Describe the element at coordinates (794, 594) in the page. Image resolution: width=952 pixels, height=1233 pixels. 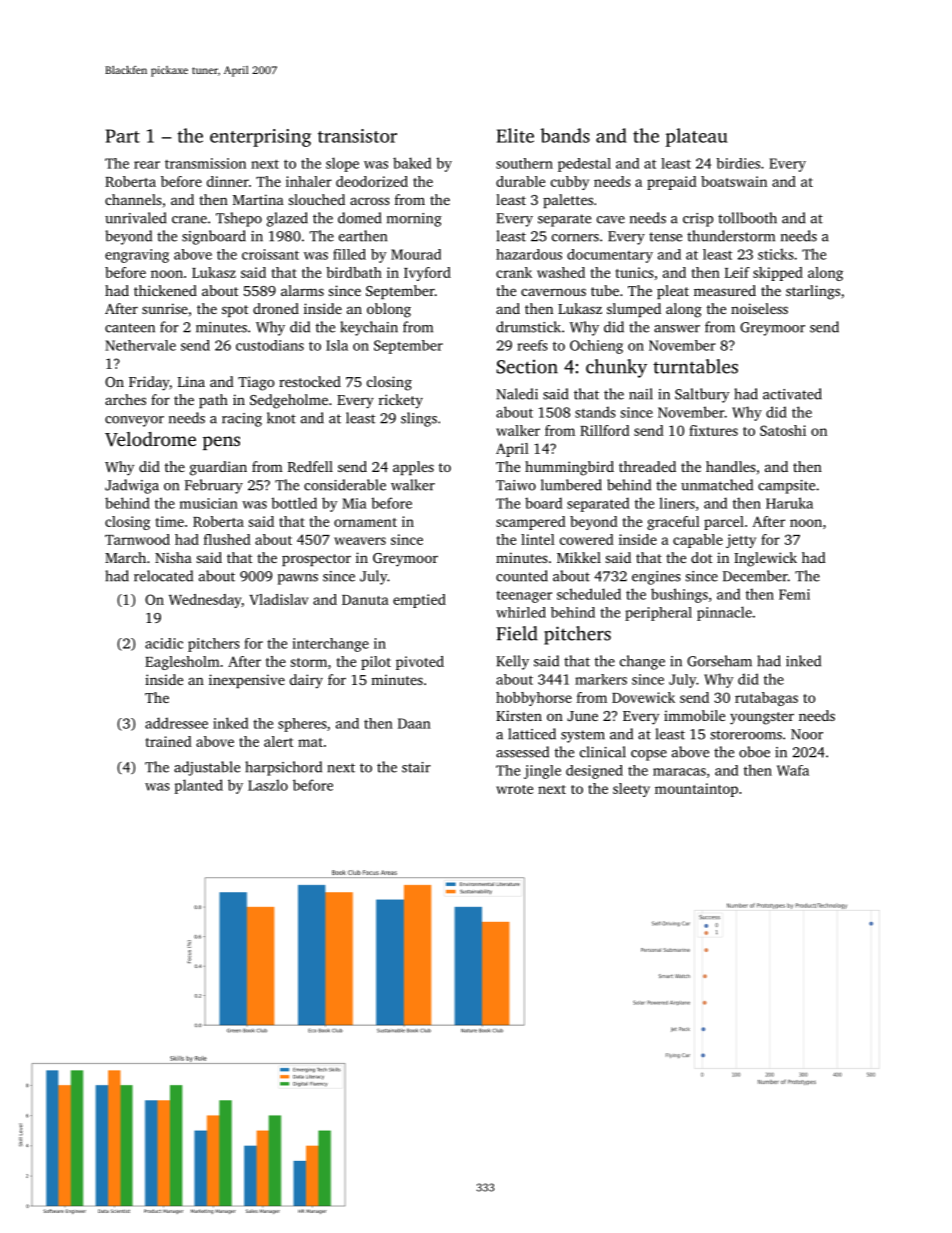
I see `Femi` at that location.
